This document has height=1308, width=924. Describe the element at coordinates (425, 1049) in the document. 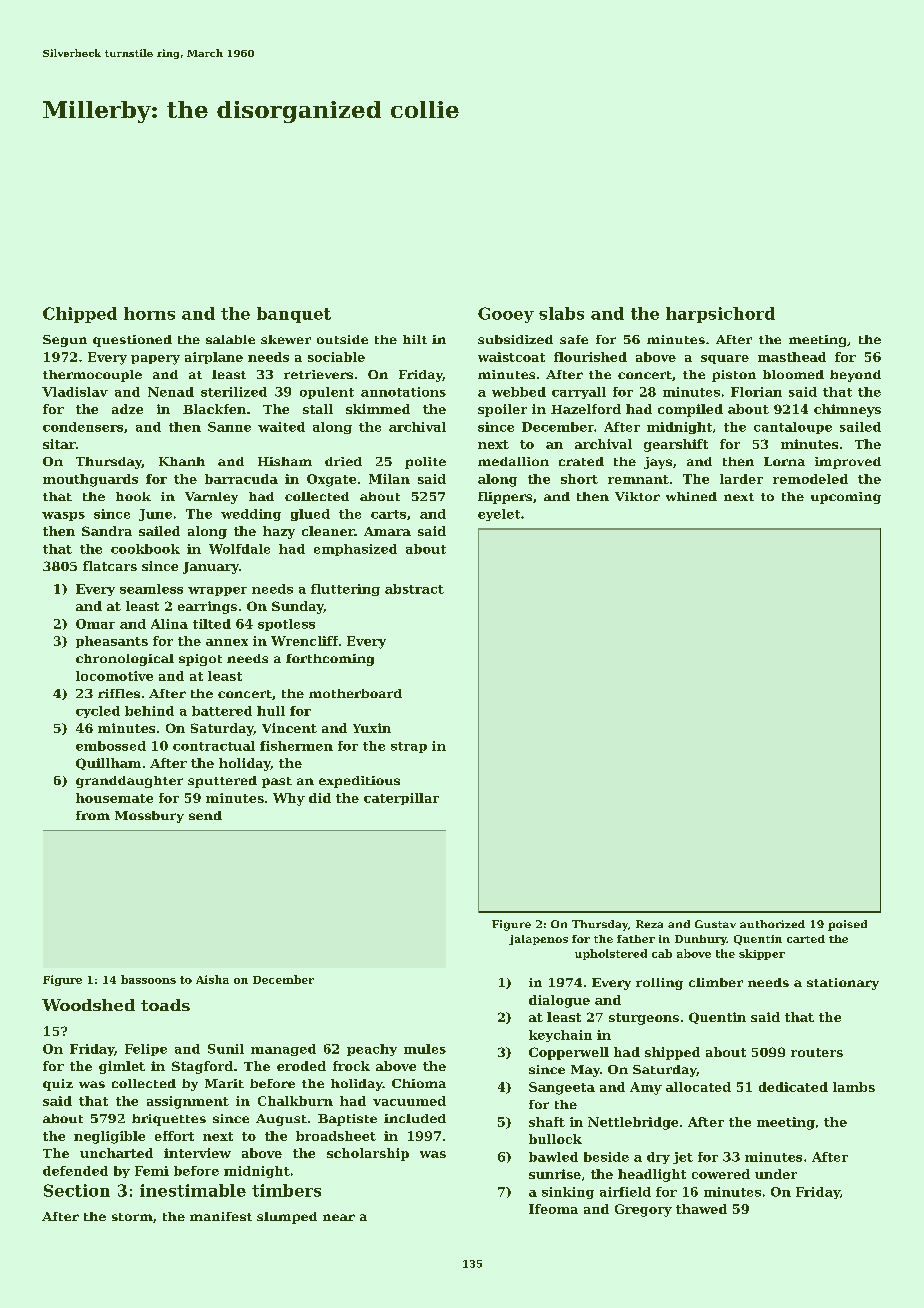

I see `mules` at that location.
